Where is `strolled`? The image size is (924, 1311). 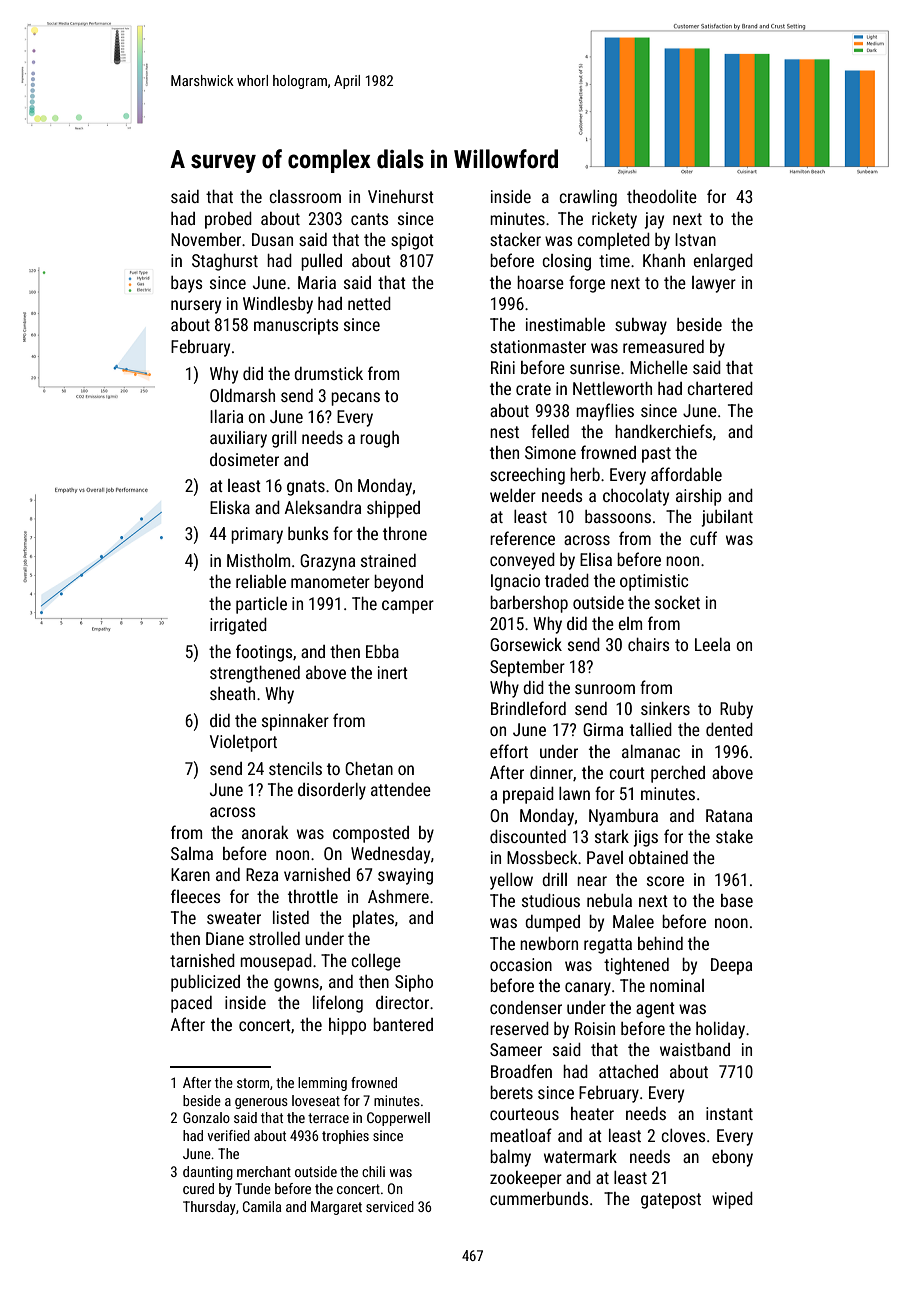
strolled is located at coordinates (274, 938).
